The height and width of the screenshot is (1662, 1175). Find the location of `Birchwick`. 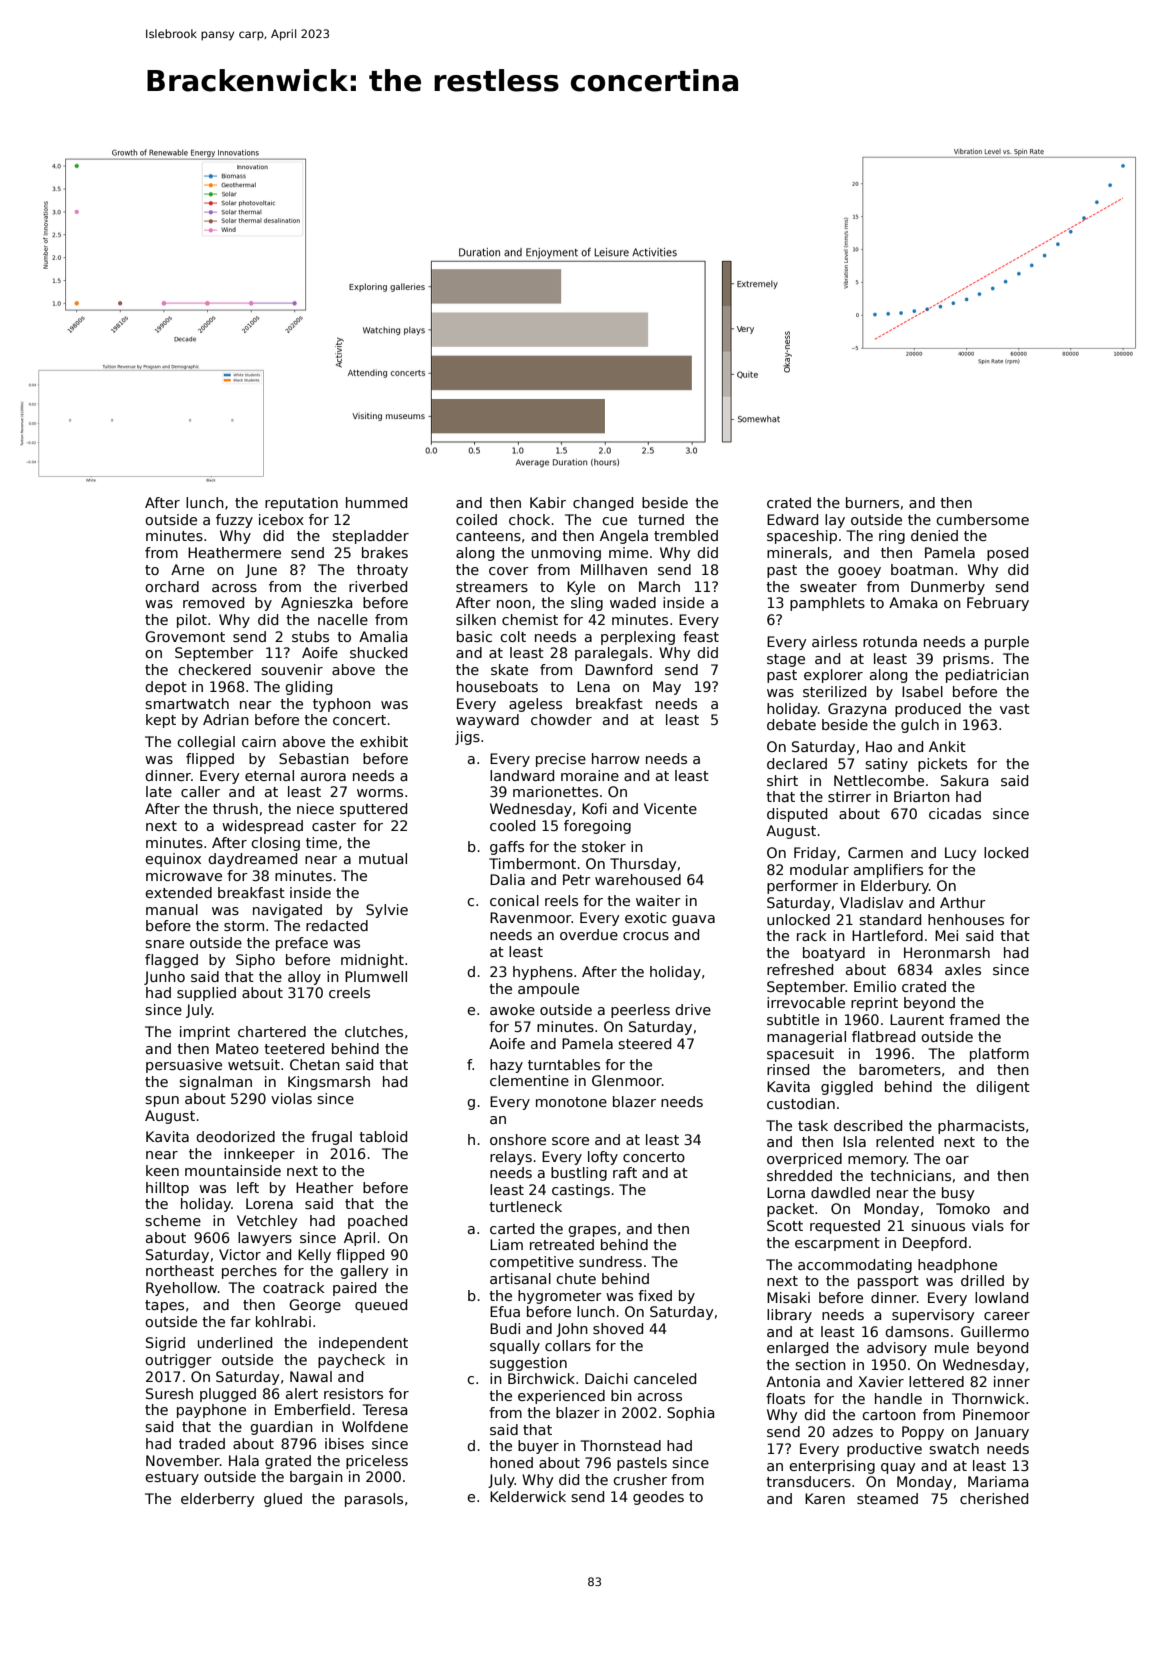

Birchwick is located at coordinates (541, 1378).
